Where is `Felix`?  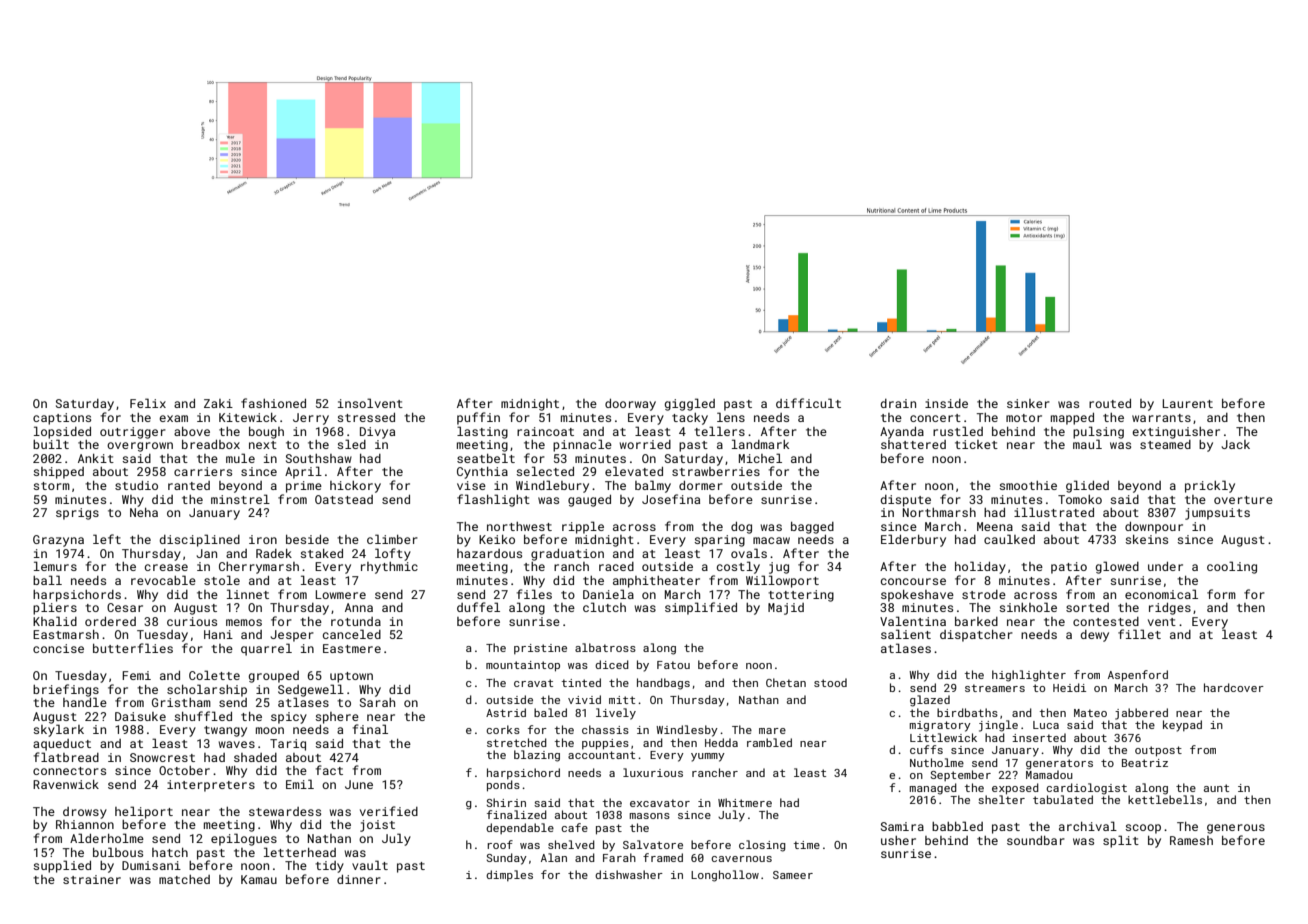 Felix is located at coordinates (148, 403).
